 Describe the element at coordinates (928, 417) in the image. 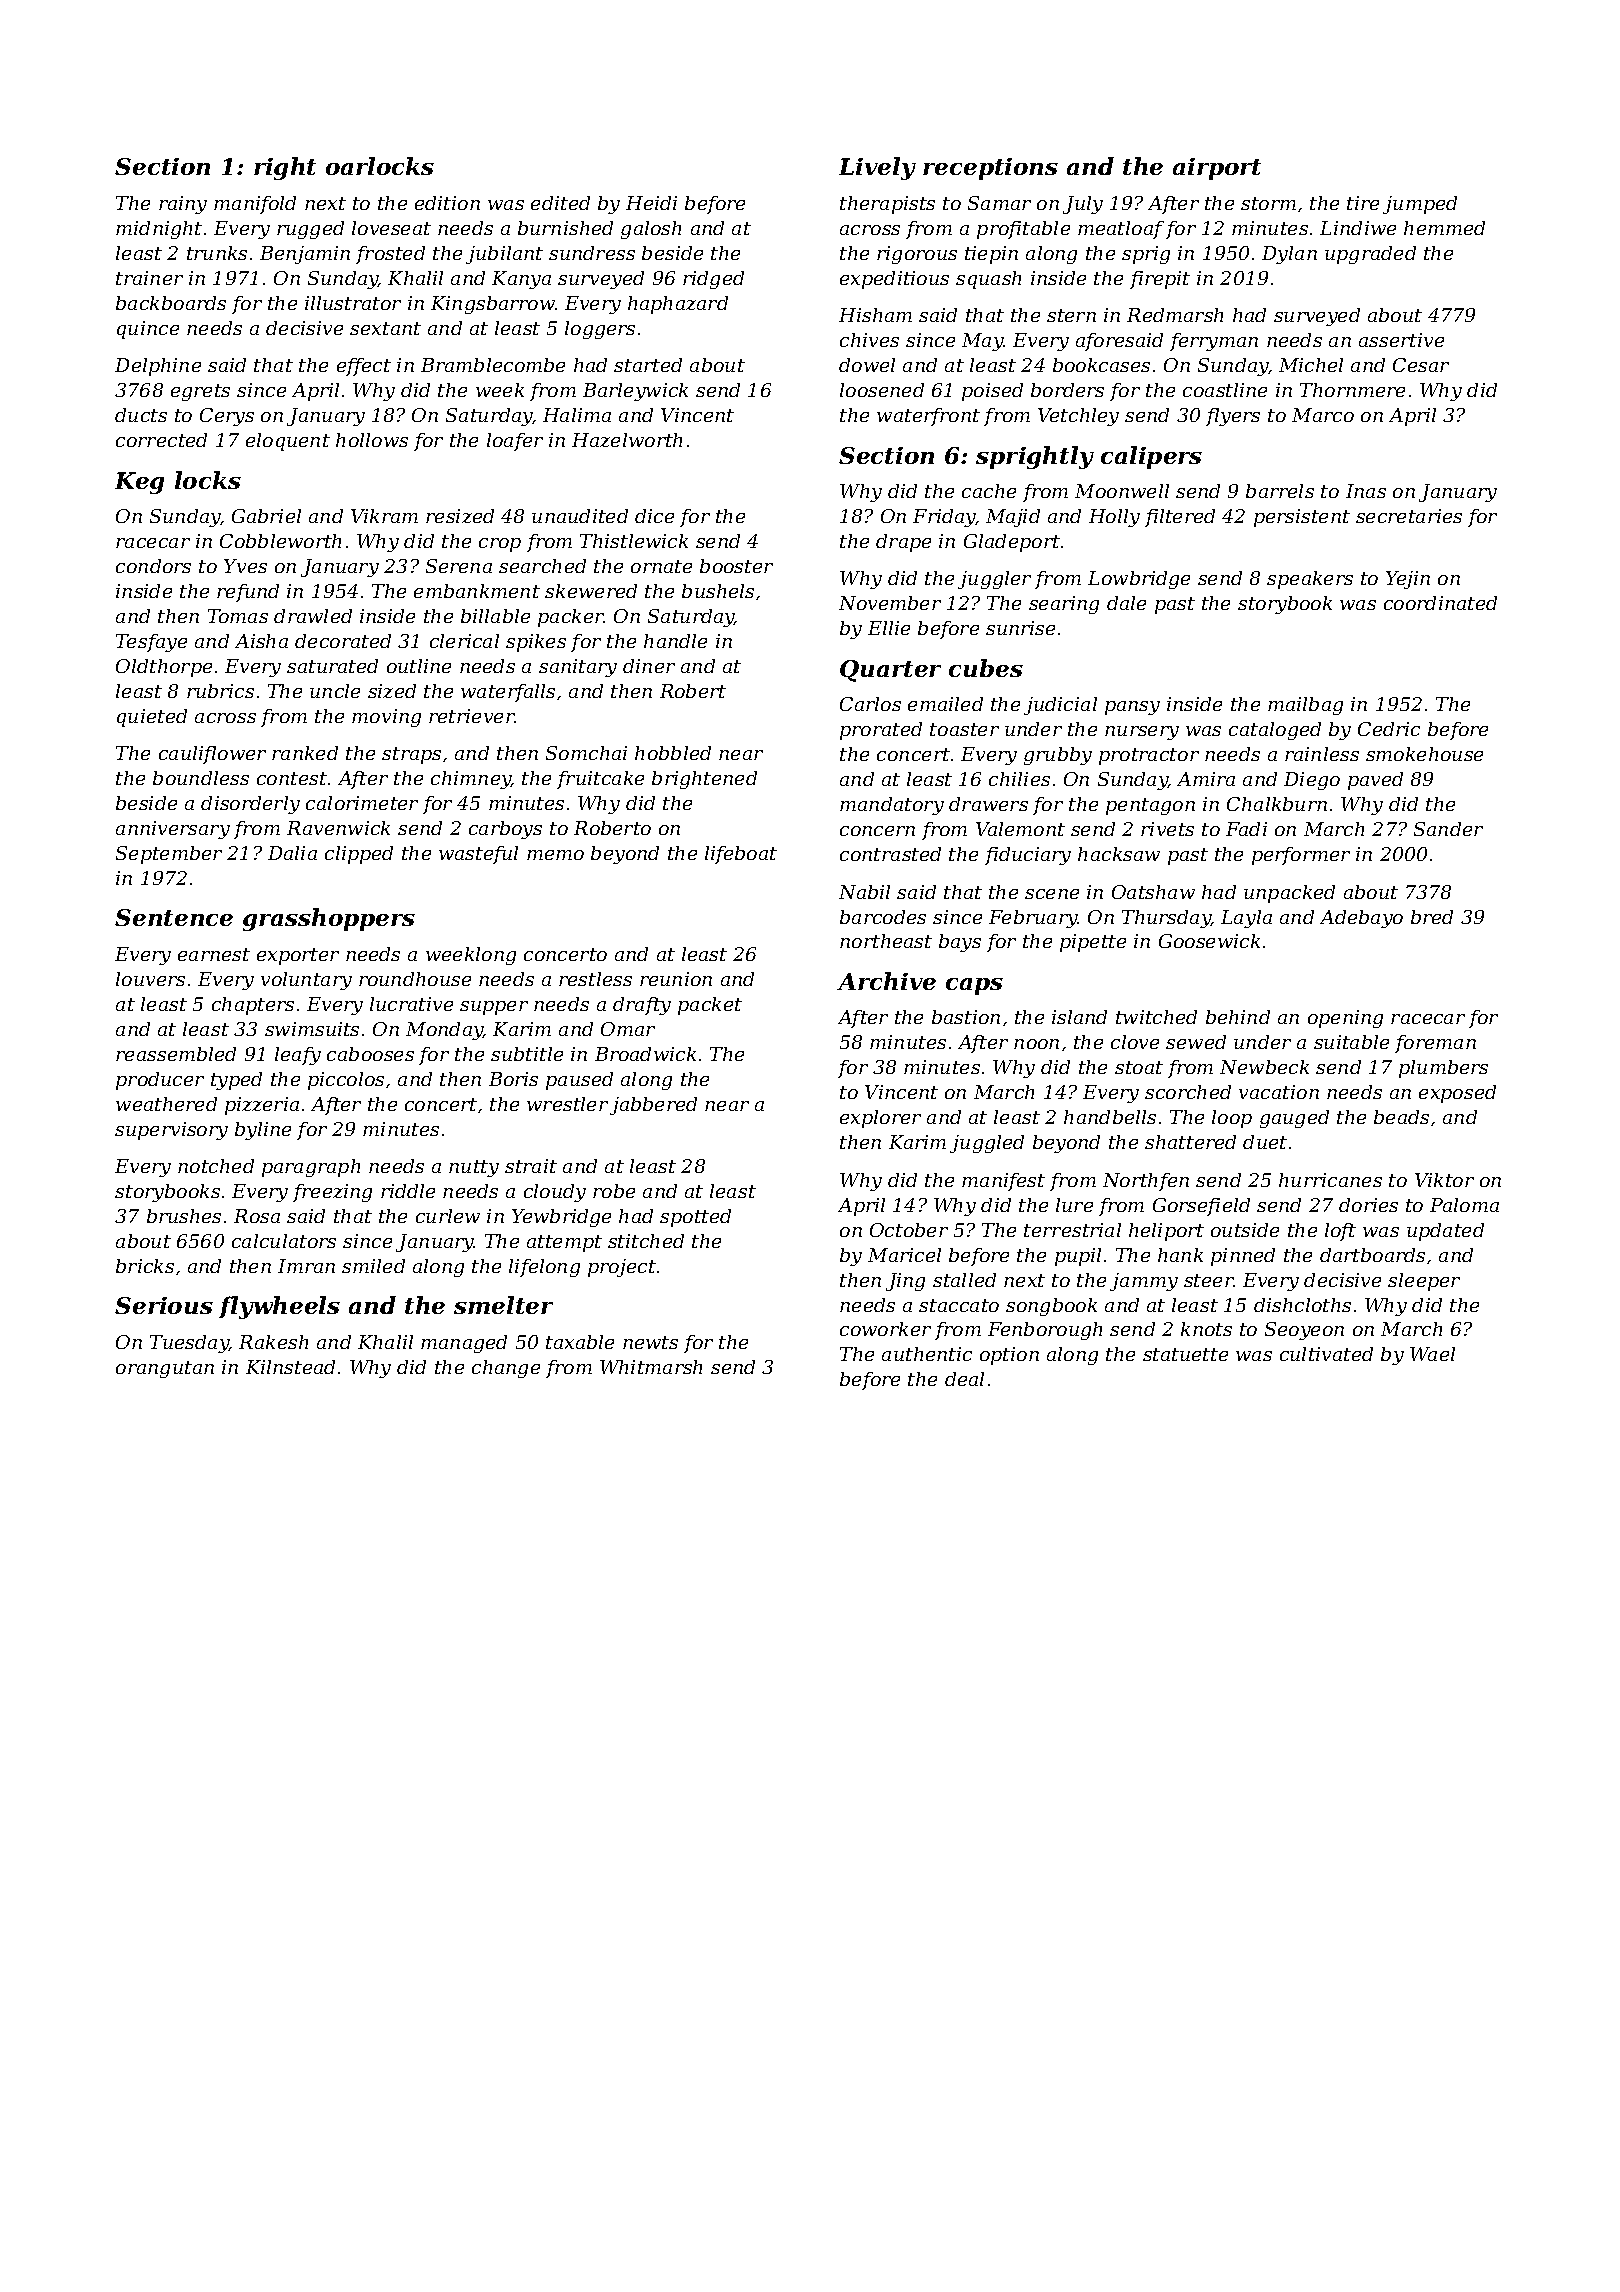

I see `waterfront` at that location.
